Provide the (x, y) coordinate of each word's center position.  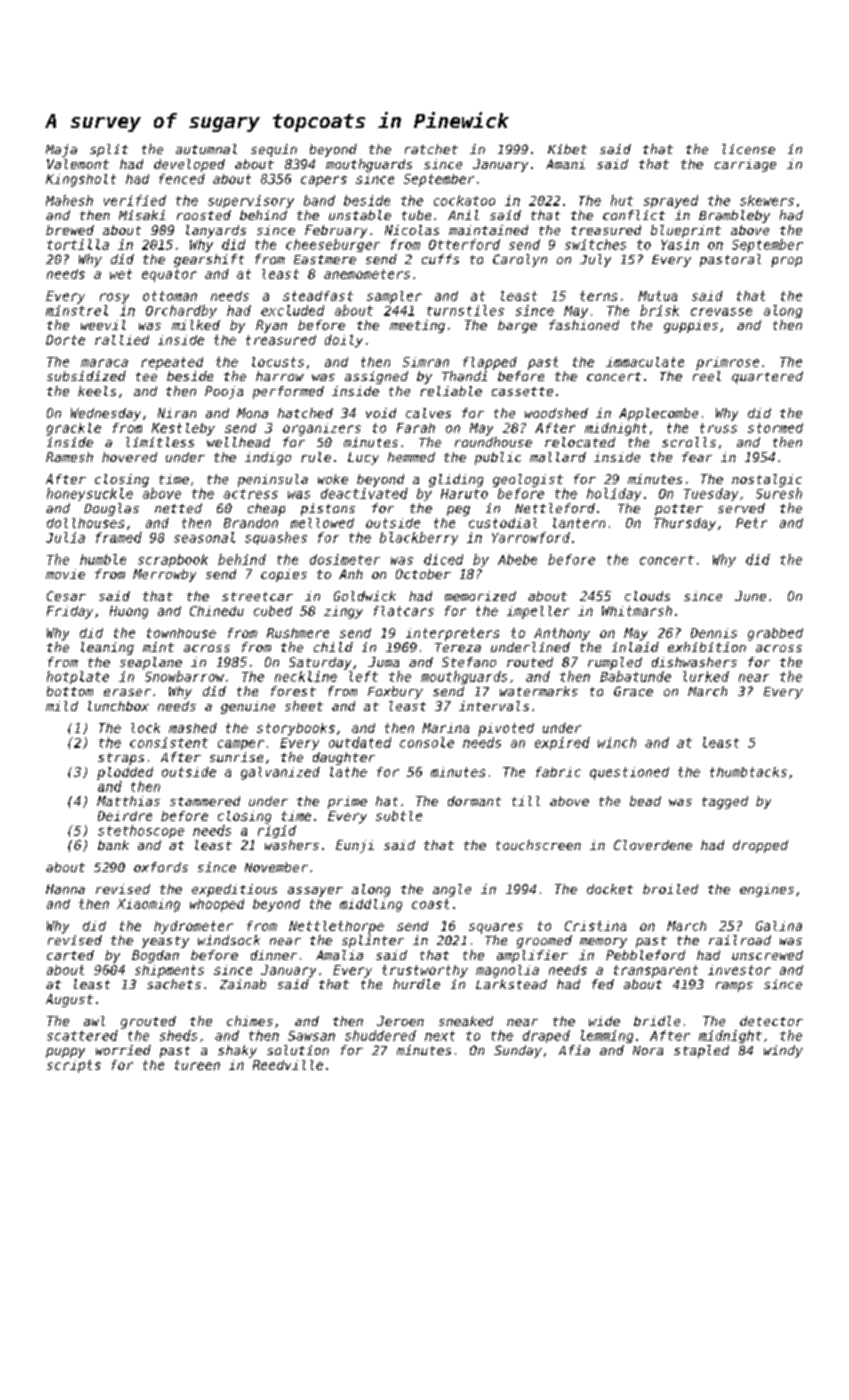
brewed (70, 230)
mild (62, 706)
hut (622, 200)
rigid (277, 831)
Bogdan (155, 956)
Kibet (567, 149)
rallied (122, 340)
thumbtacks (748, 772)
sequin (274, 150)
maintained (488, 230)
